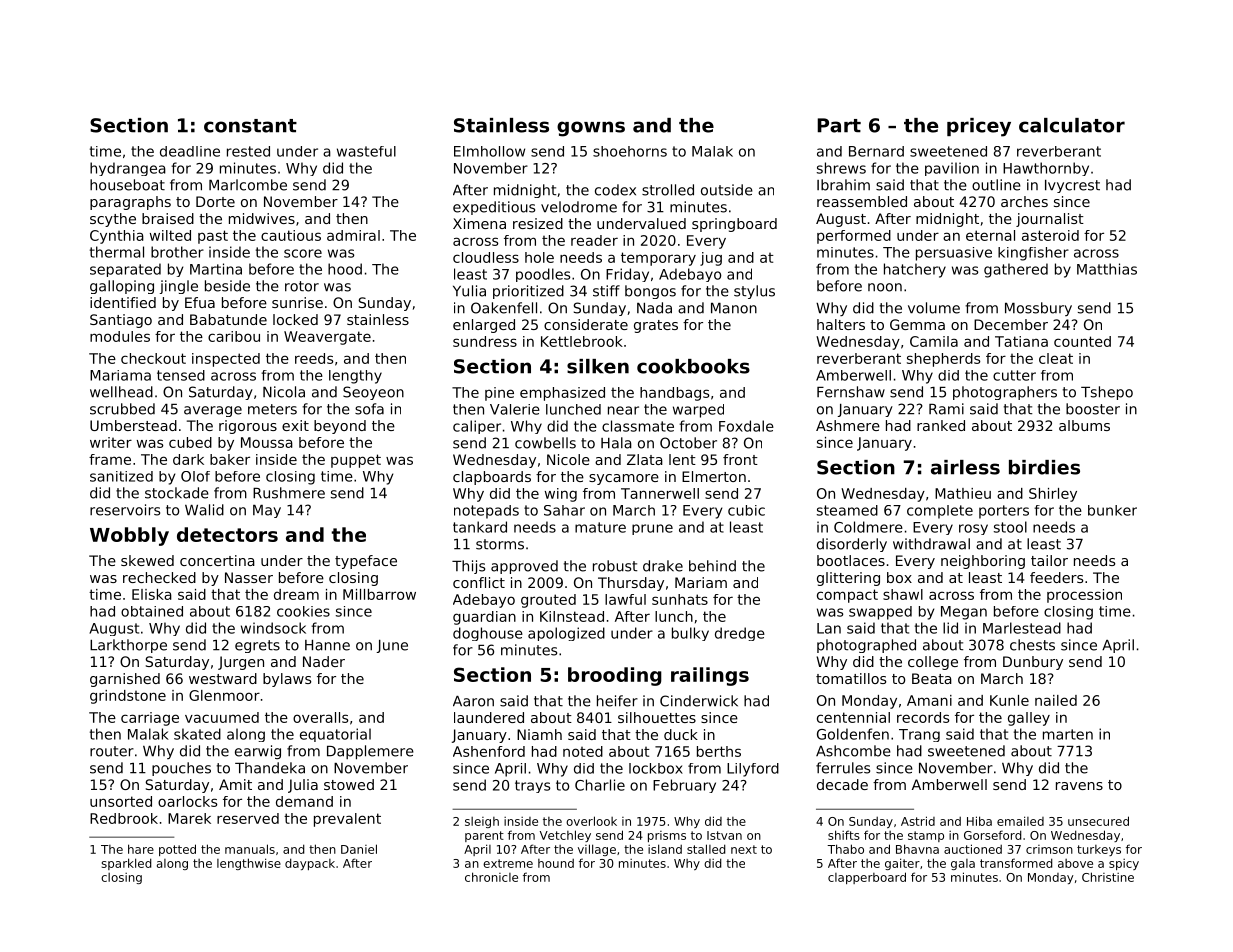 The height and width of the document is (952, 1233). What do you see at coordinates (615, 676) in the document?
I see `brooding` at bounding box center [615, 676].
